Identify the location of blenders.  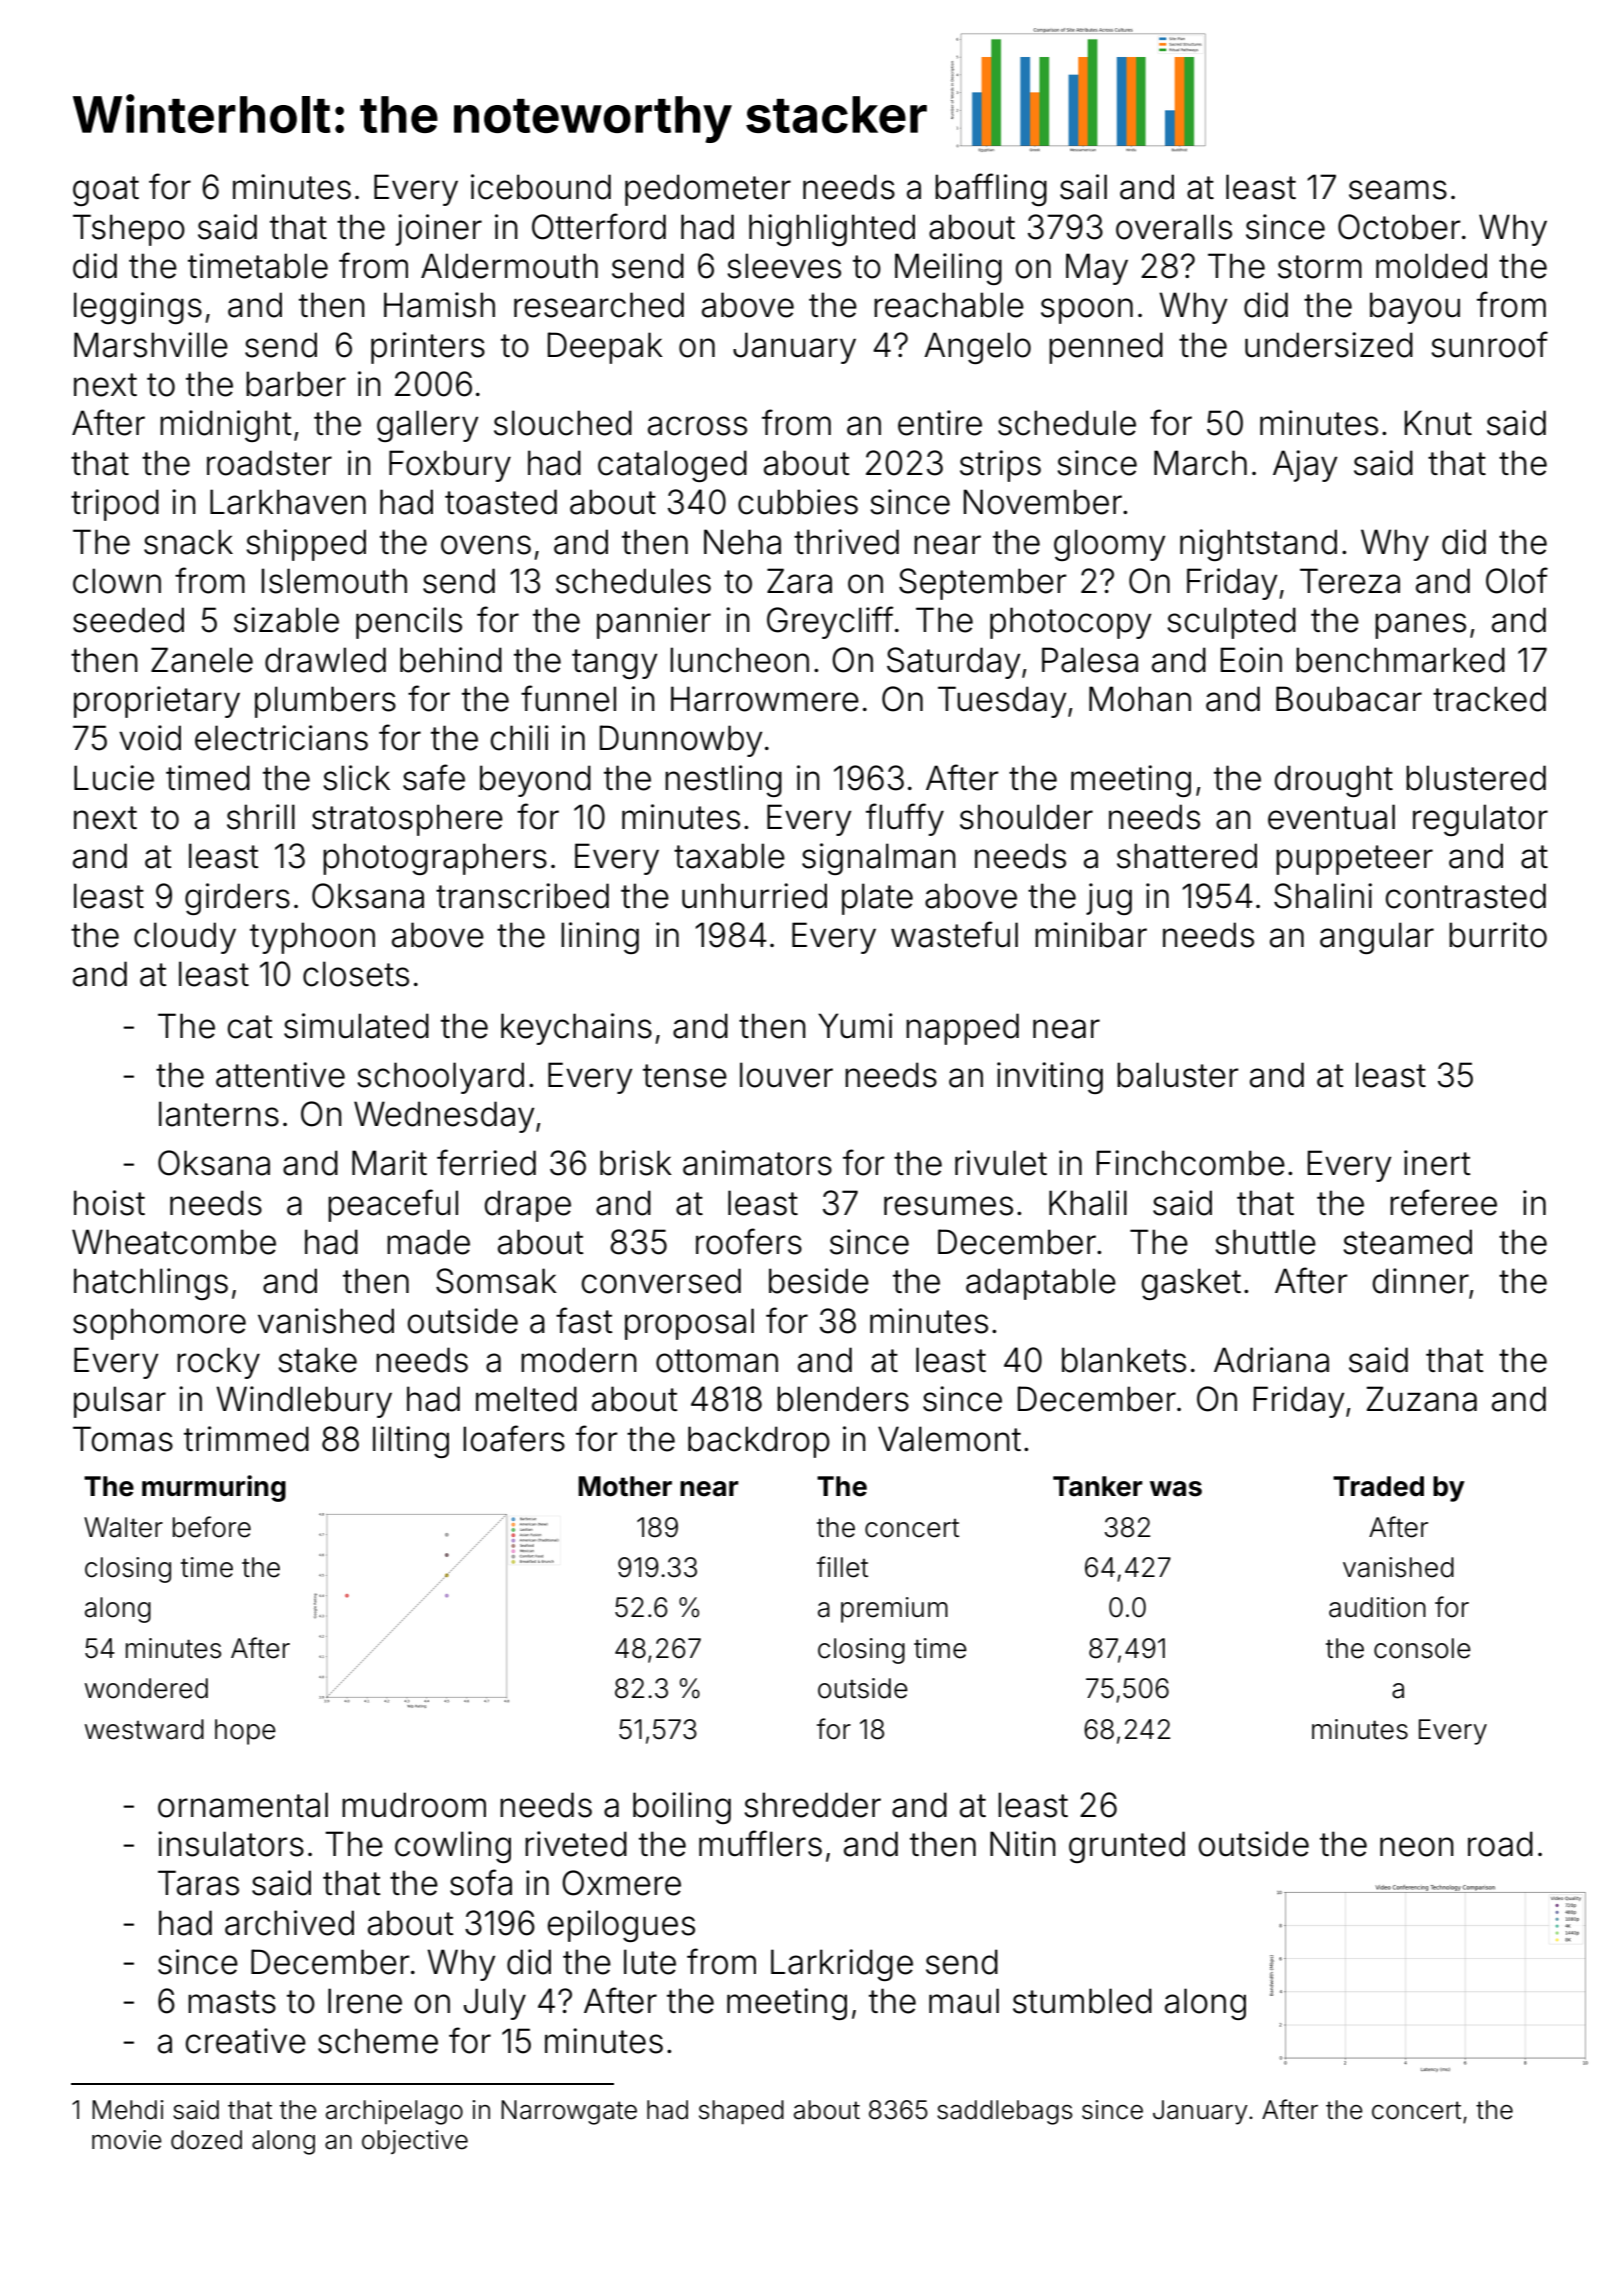
(843, 1399).
